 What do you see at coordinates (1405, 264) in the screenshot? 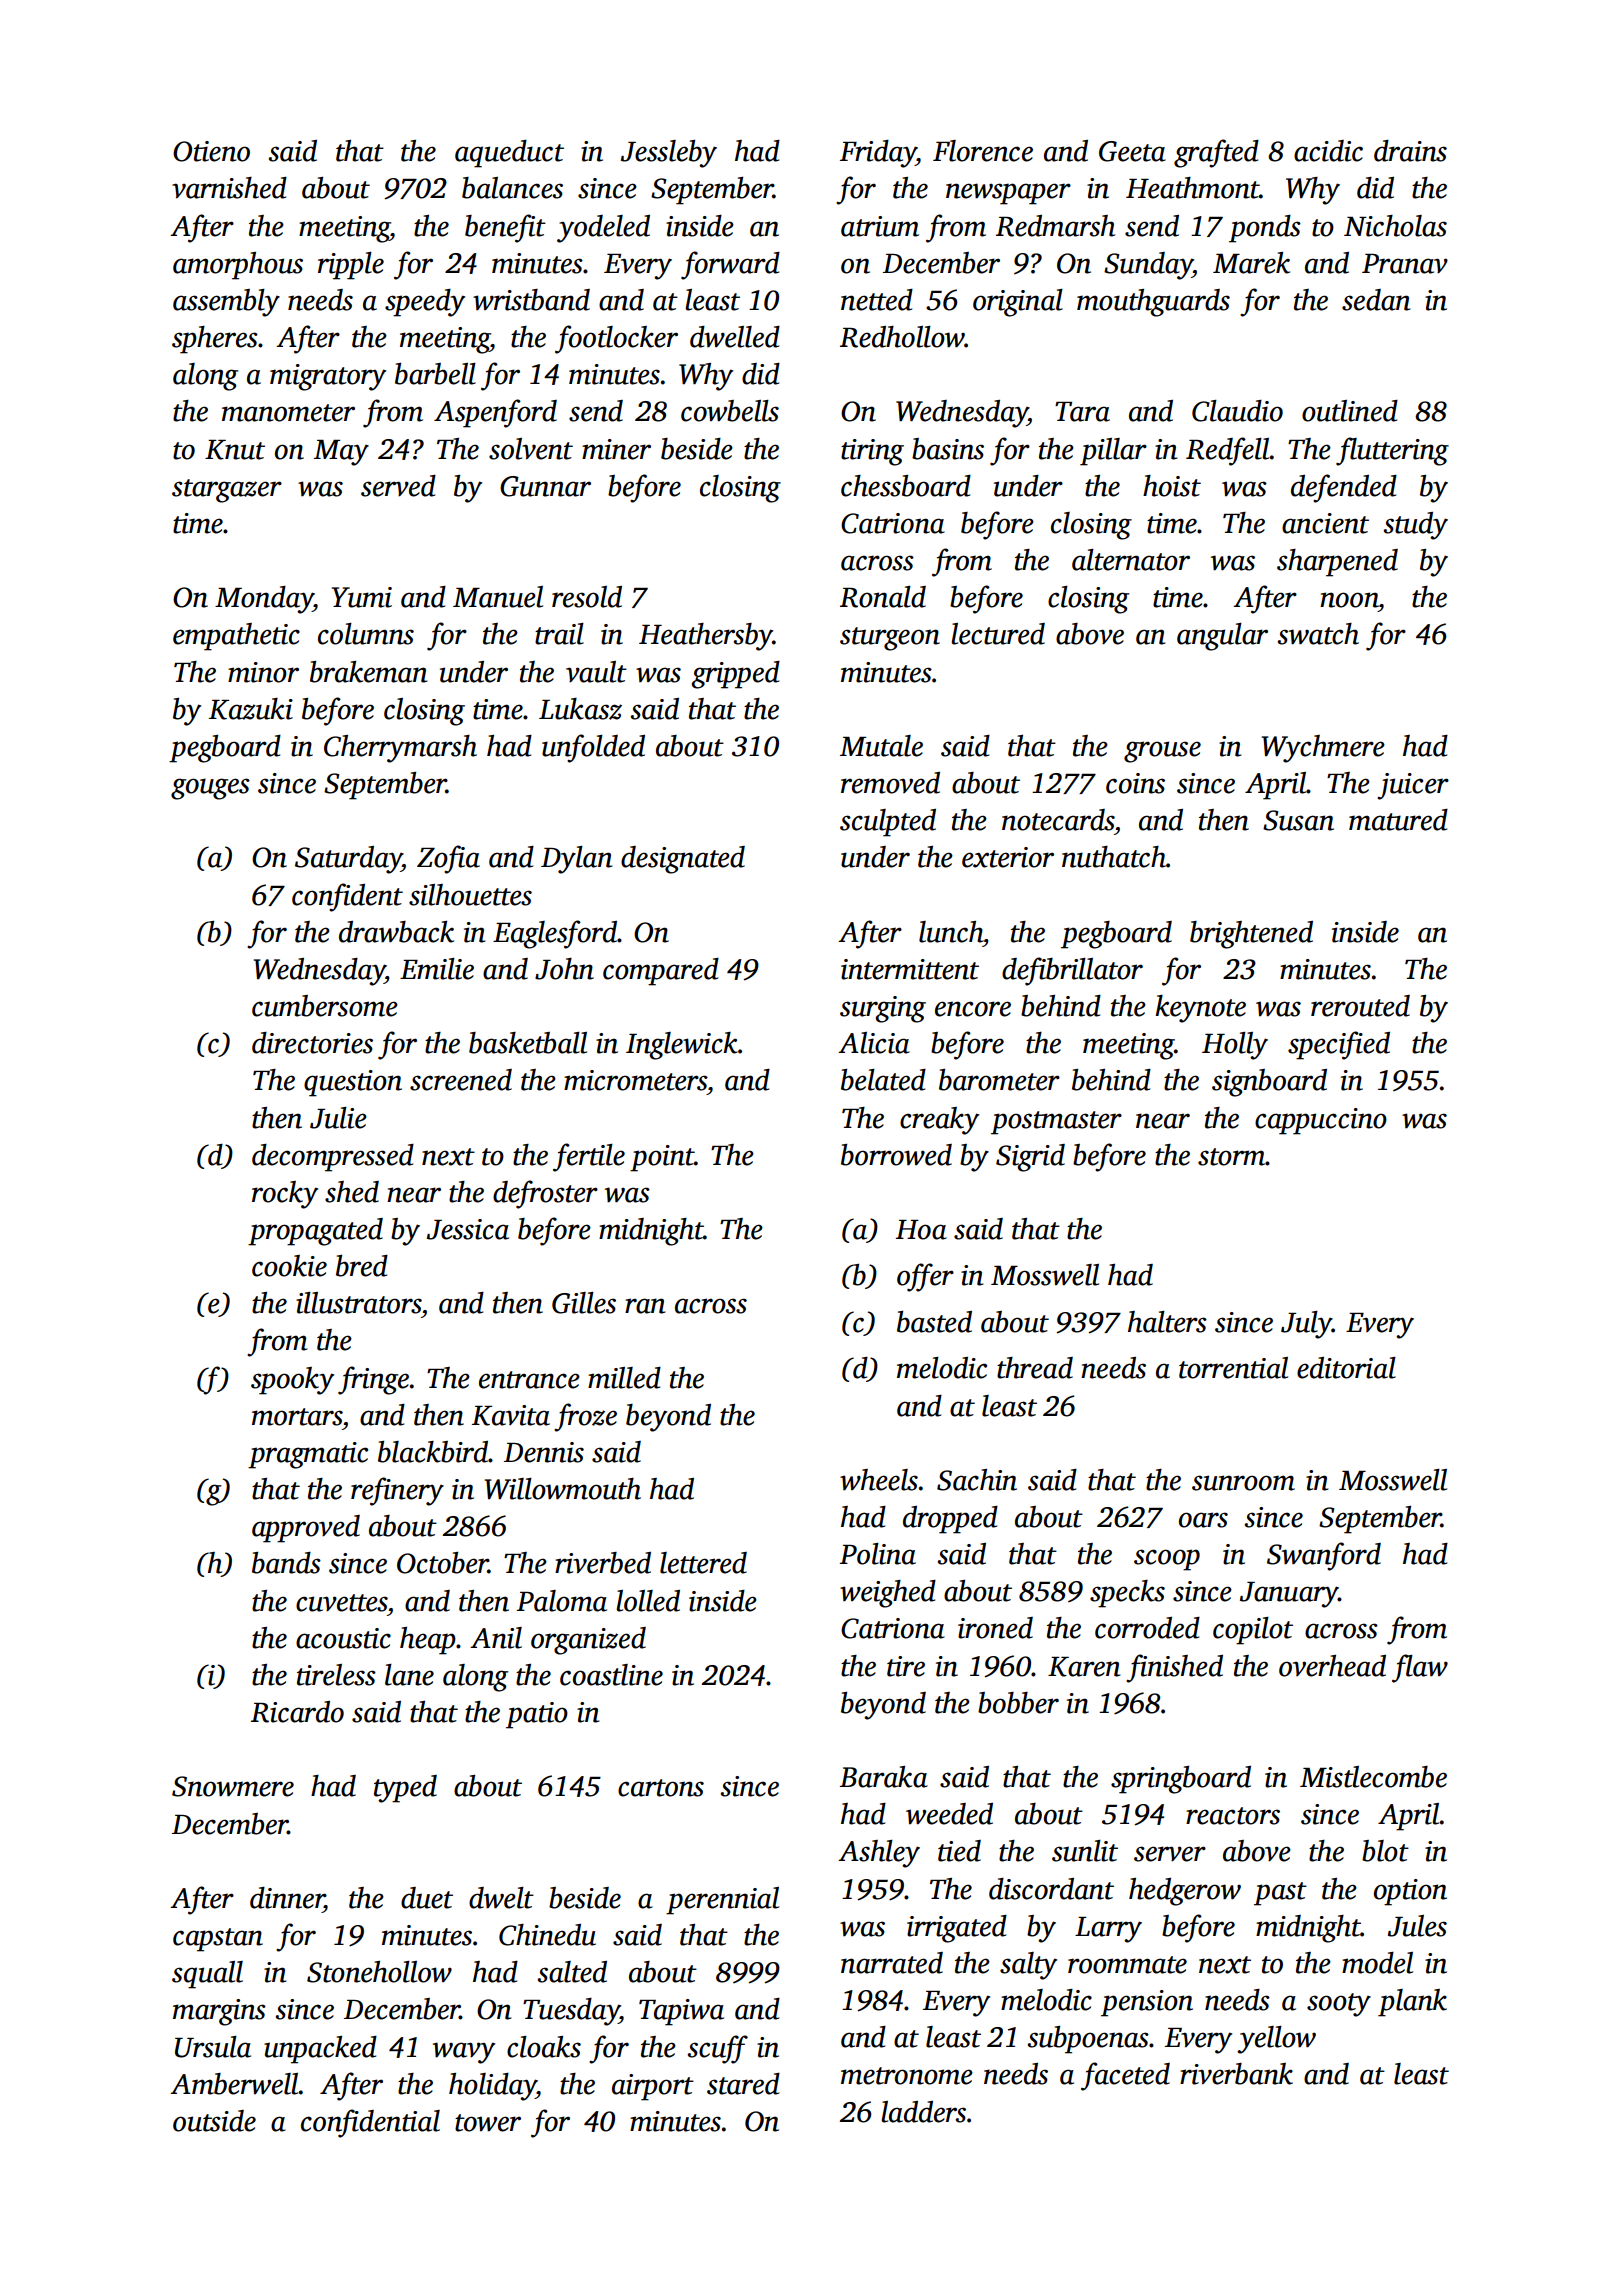
I see `Pranav` at bounding box center [1405, 264].
